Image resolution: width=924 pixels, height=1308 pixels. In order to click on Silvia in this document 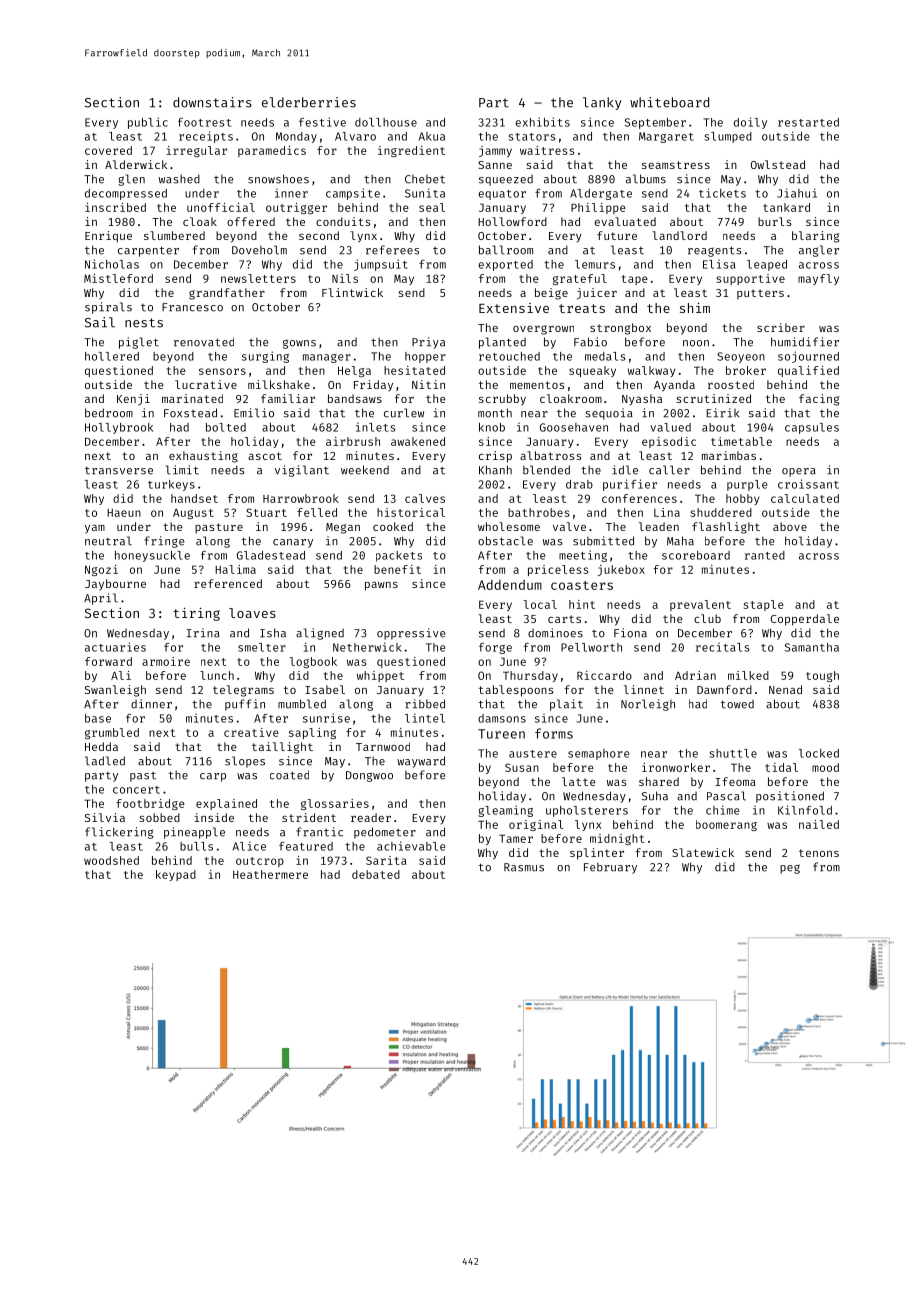, I will do `click(105, 817)`.
